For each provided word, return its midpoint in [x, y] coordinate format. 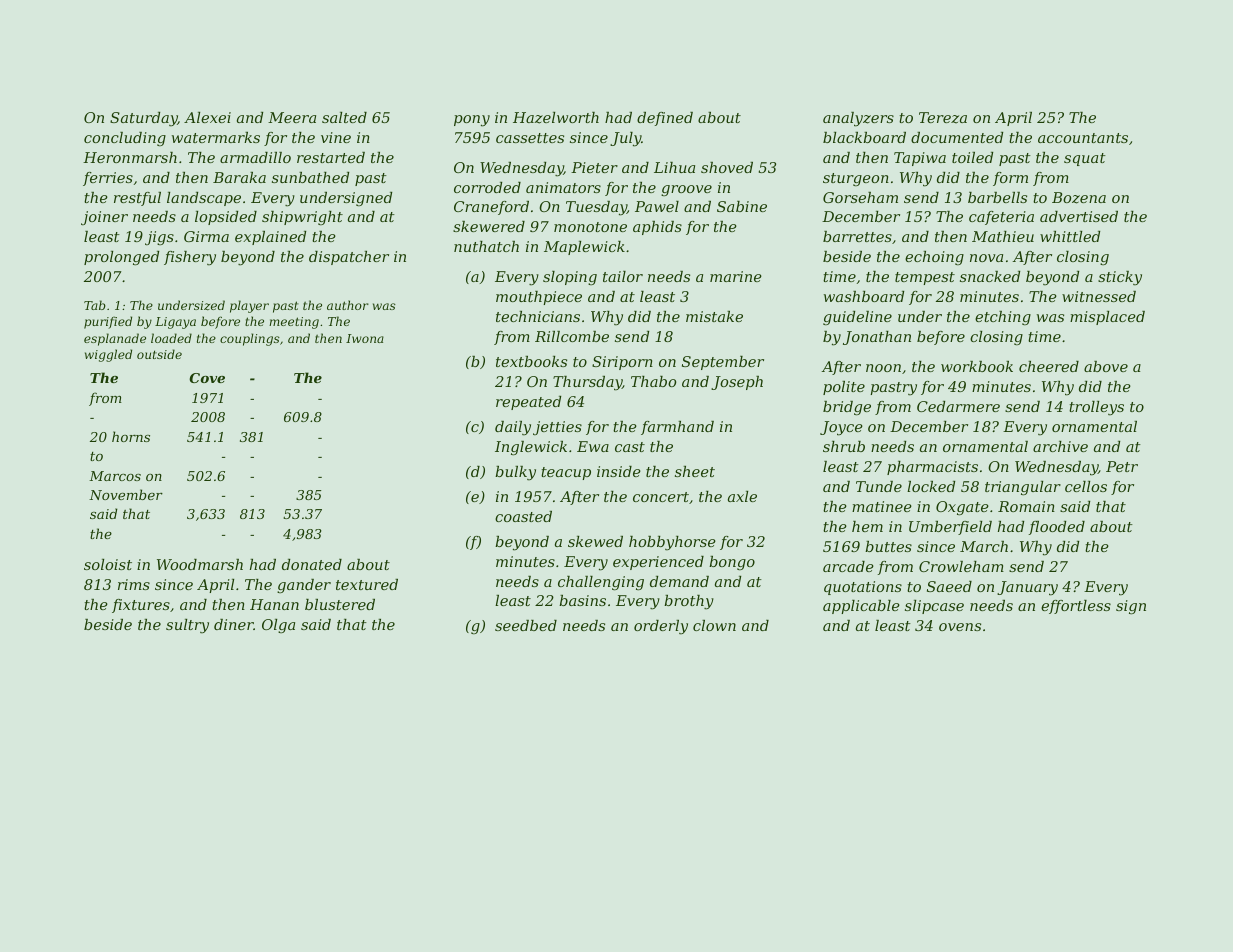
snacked [990, 276]
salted [344, 117]
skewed [595, 541]
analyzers [858, 119]
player [249, 306]
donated [312, 564]
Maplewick [584, 248]
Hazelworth [556, 118]
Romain [1026, 506]
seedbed [526, 625]
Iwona [365, 338]
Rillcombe [572, 336]
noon [883, 368]
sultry [187, 626]
